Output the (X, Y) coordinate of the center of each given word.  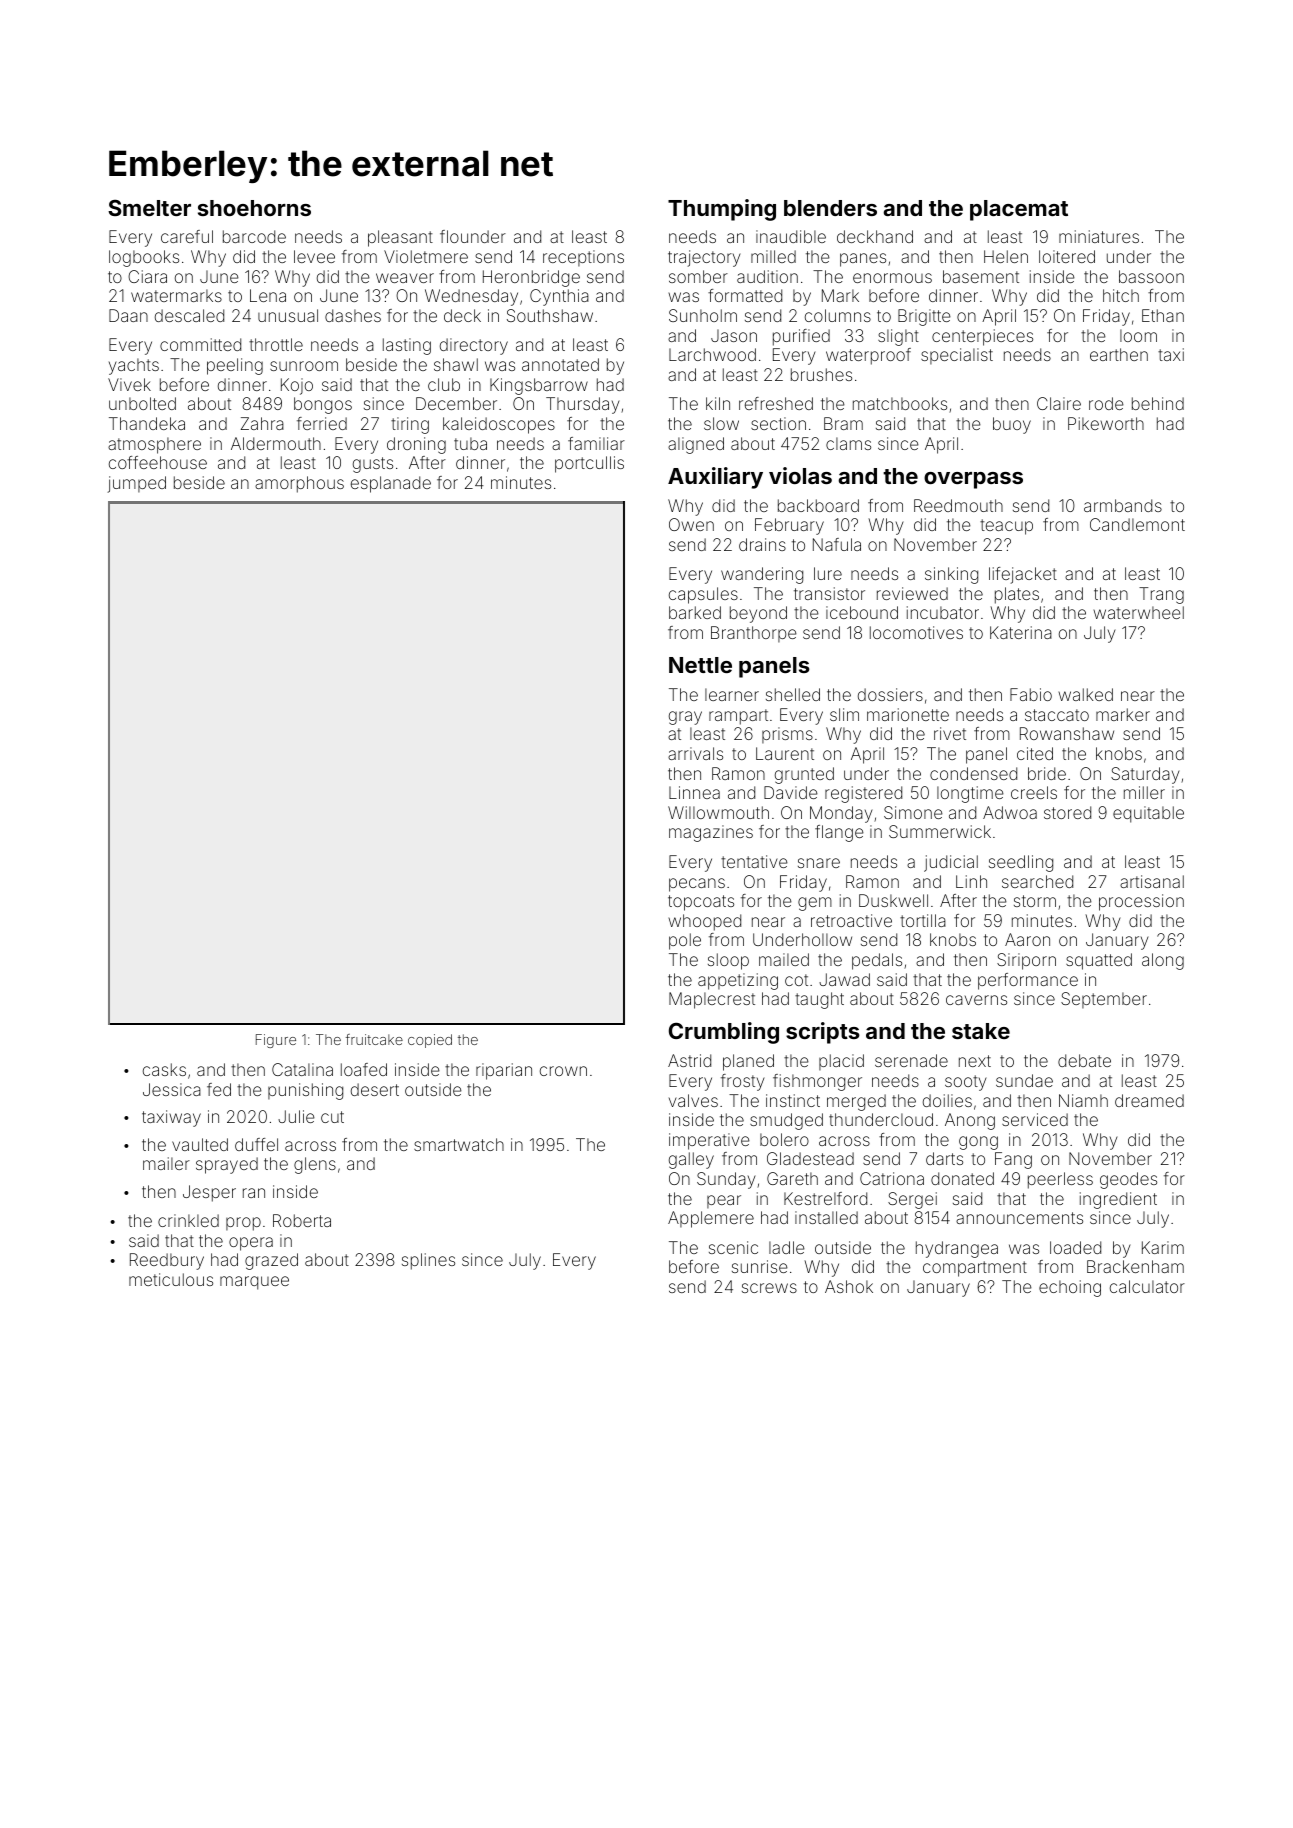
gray (685, 718)
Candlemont (1137, 524)
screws (769, 1288)
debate (1084, 1060)
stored (1067, 812)
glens (315, 1165)
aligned (696, 445)
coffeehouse (158, 462)
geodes (1128, 1180)
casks (164, 1069)
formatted (745, 295)
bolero (784, 1139)
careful (187, 236)
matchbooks (900, 403)
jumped (137, 484)
